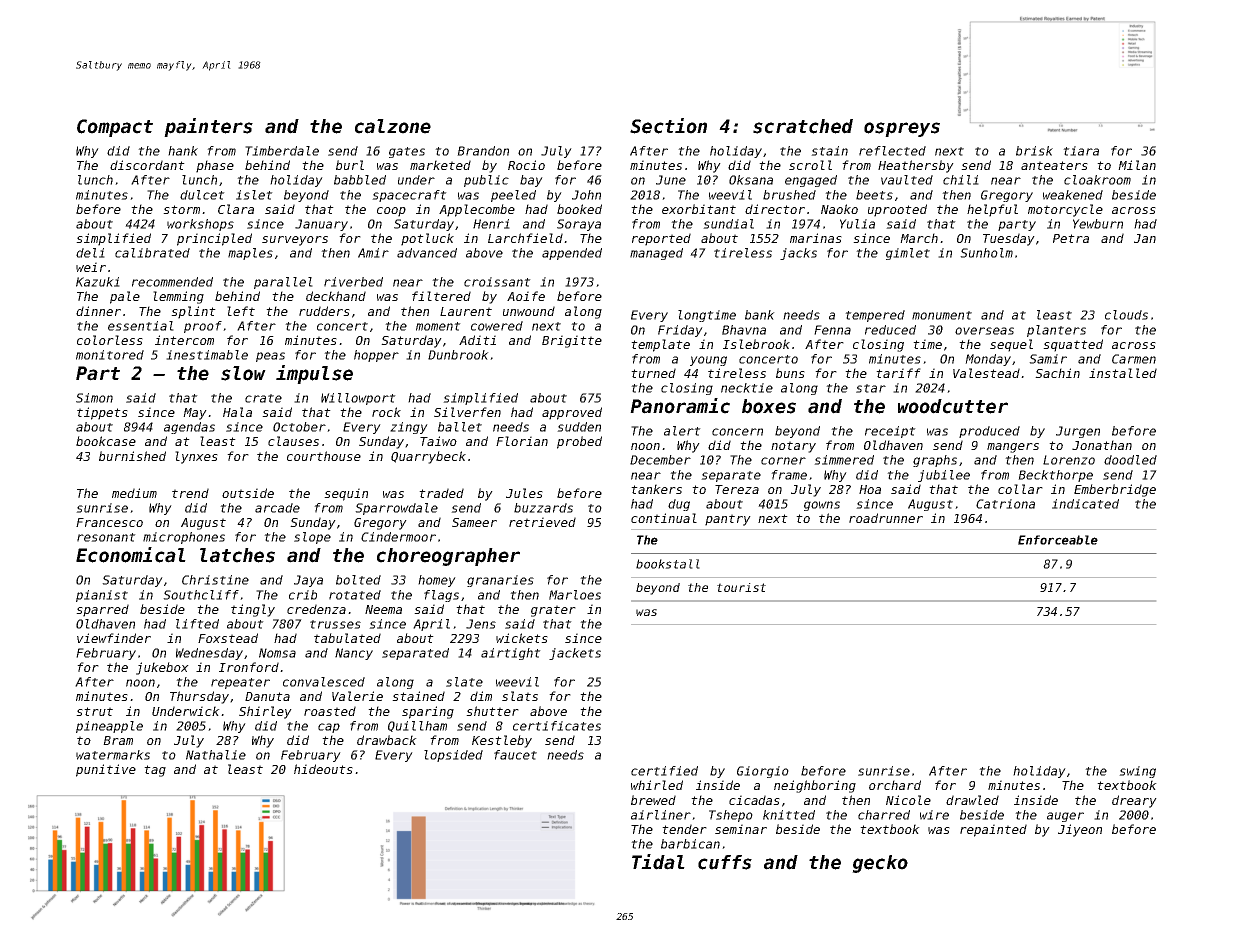  I want to click on tiara, so click(1081, 151).
